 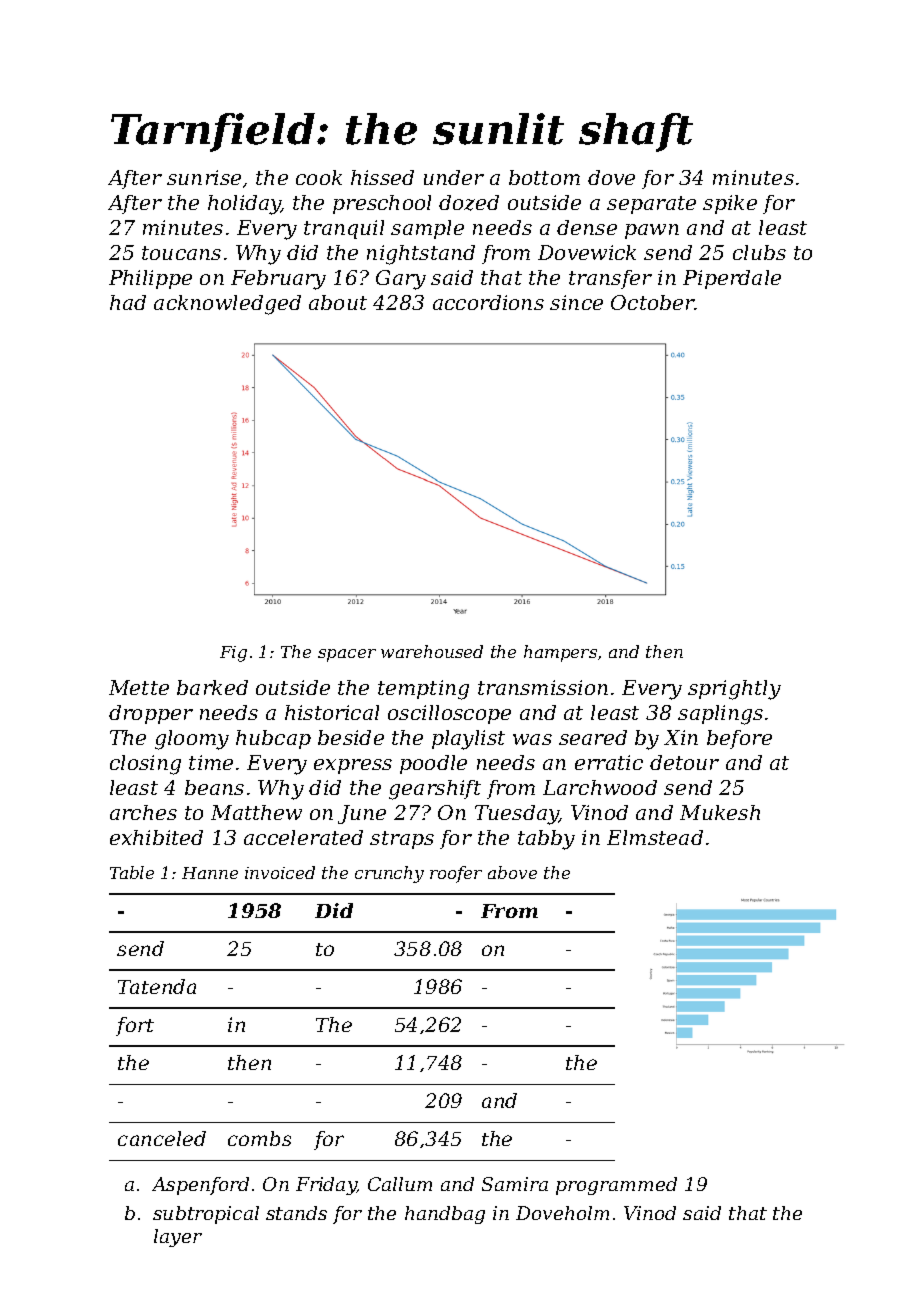 What do you see at coordinates (178, 1238) in the screenshot?
I see `layer` at bounding box center [178, 1238].
